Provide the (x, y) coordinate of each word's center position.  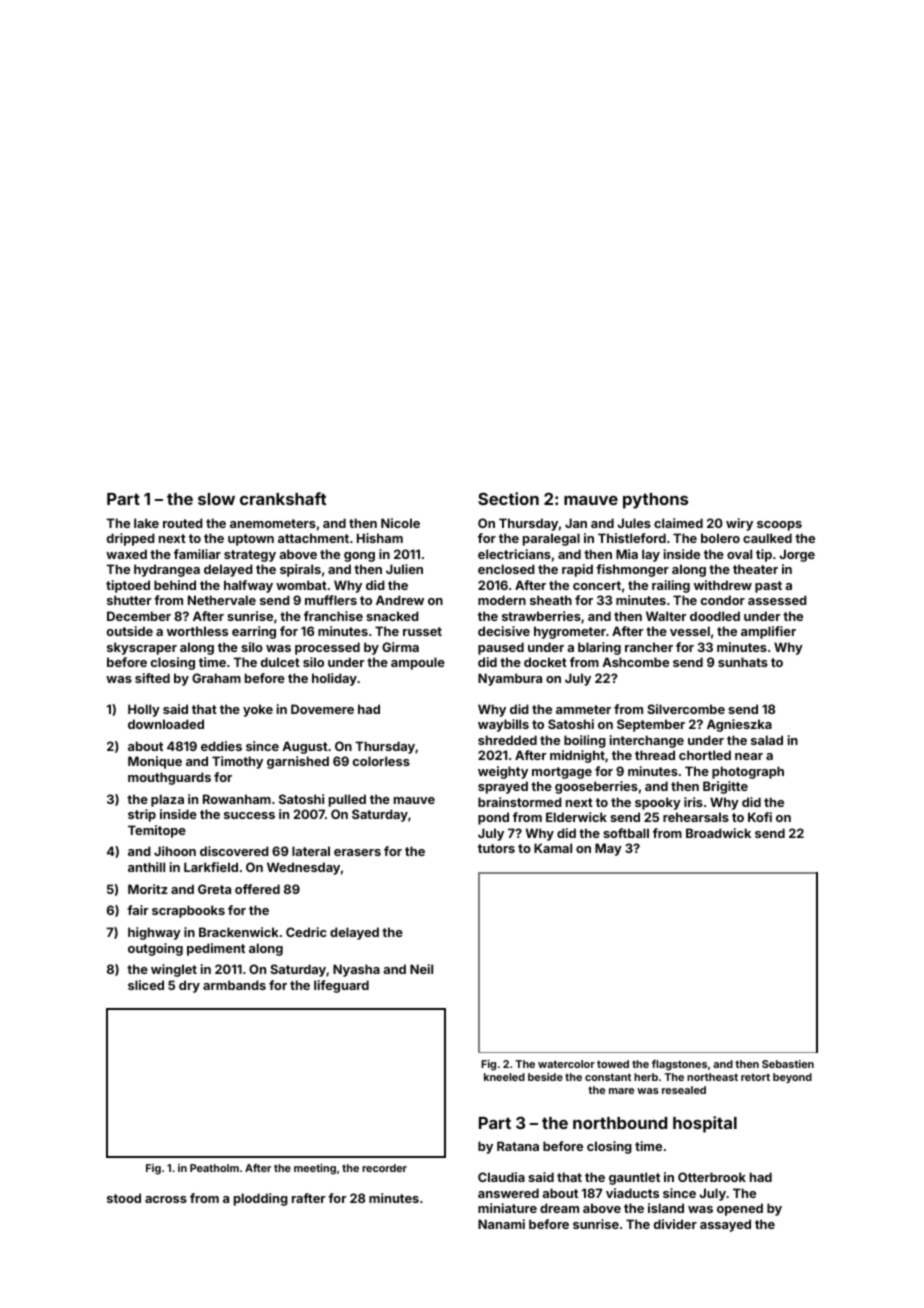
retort (755, 1077)
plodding (261, 1199)
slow (216, 499)
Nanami (501, 1224)
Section (508, 498)
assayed (725, 1225)
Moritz (148, 889)
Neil (421, 969)
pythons (655, 501)
